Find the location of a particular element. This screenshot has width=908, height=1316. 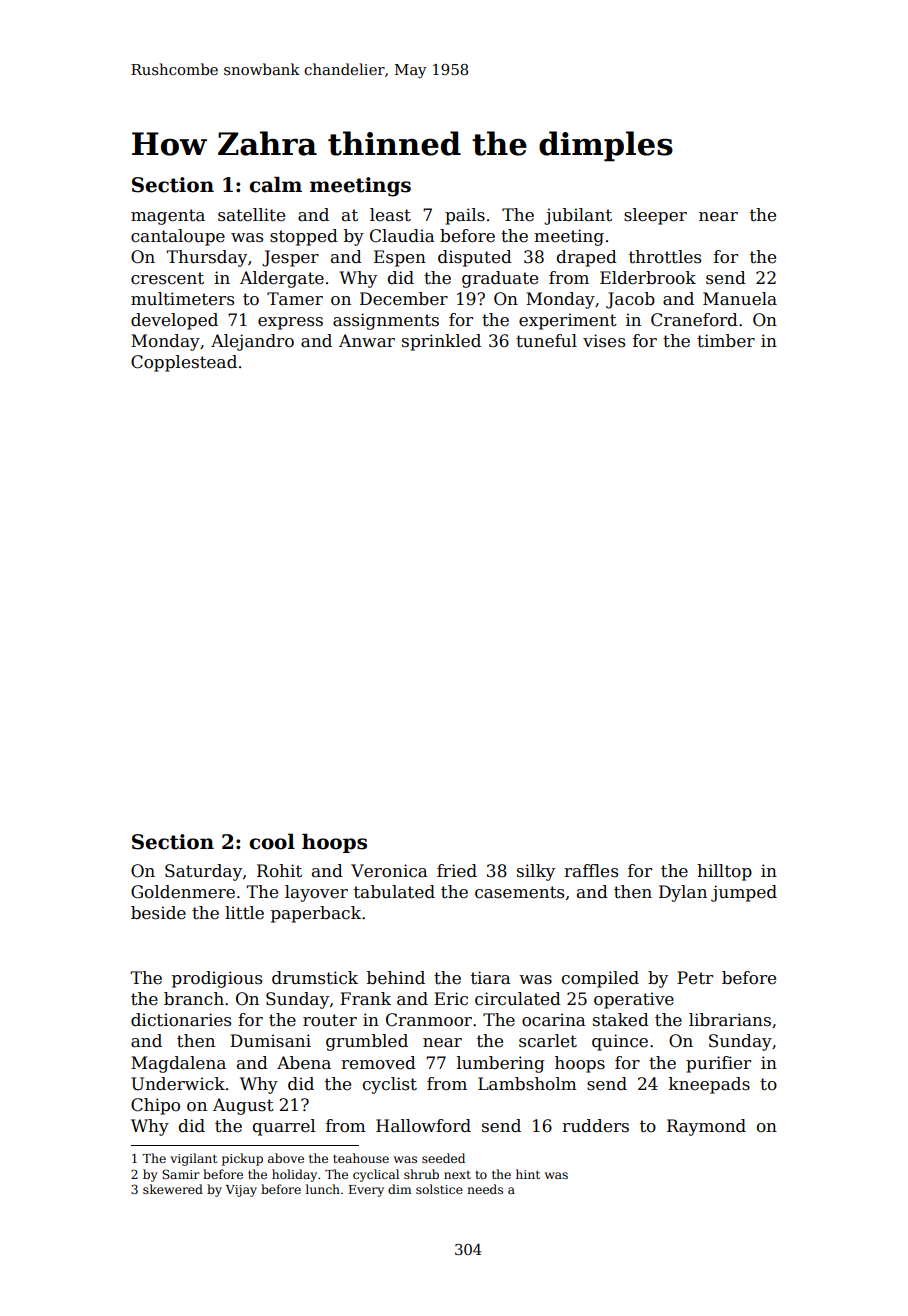

behind is located at coordinates (396, 978).
